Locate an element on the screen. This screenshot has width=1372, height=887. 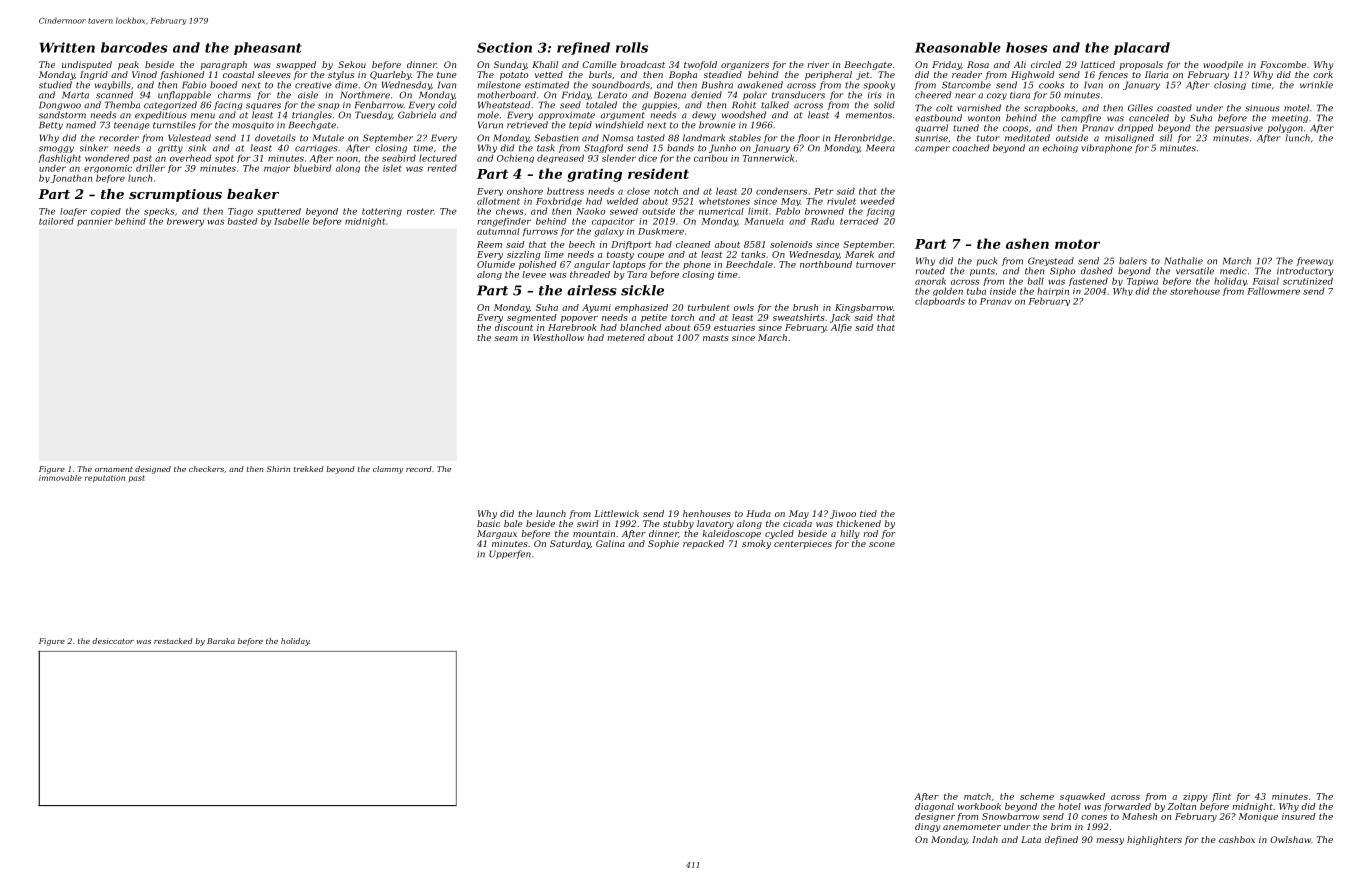
pannier is located at coordinates (95, 222).
